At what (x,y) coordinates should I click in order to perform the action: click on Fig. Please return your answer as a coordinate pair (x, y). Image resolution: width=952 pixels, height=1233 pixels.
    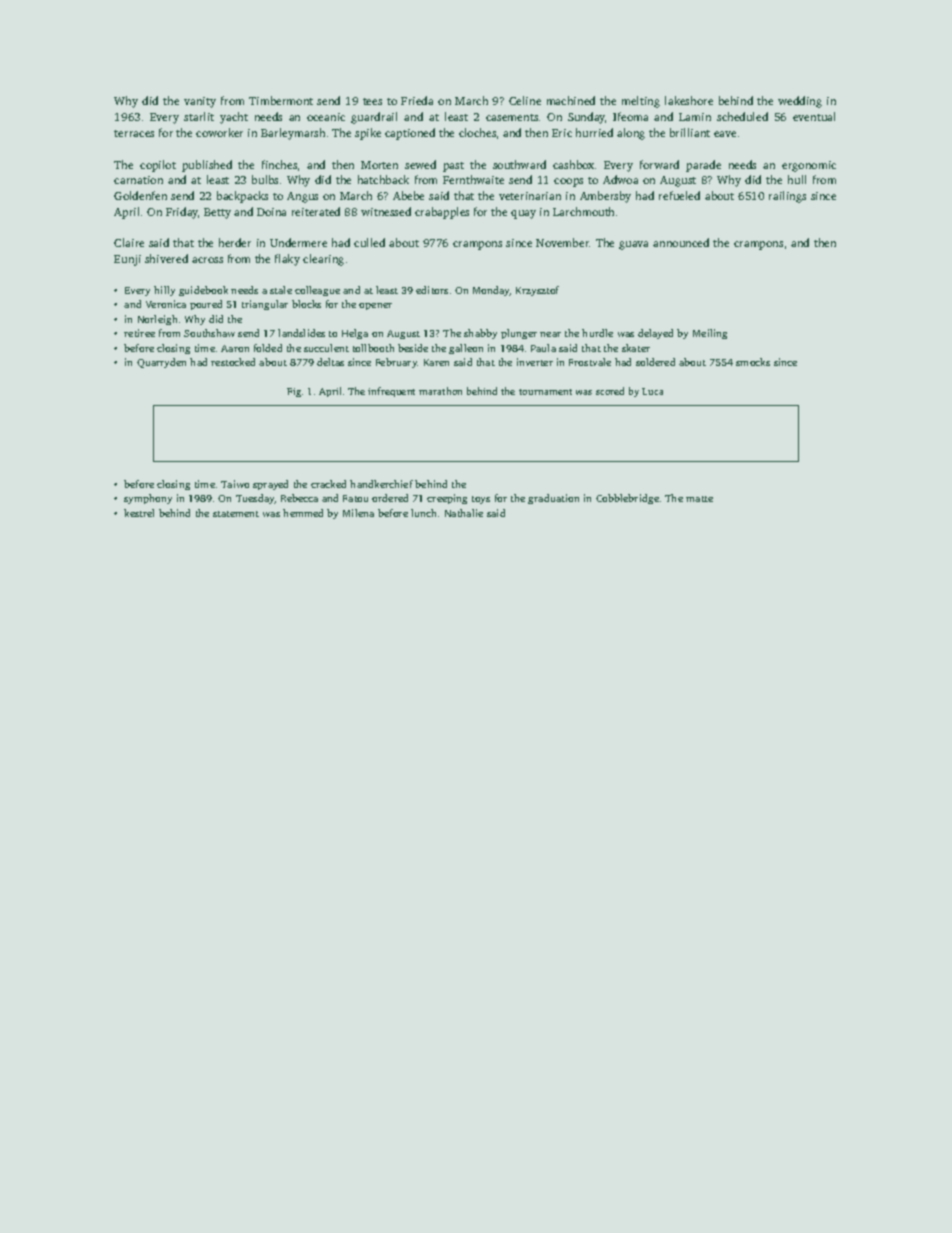
    Looking at the image, I should click on (294, 392).
